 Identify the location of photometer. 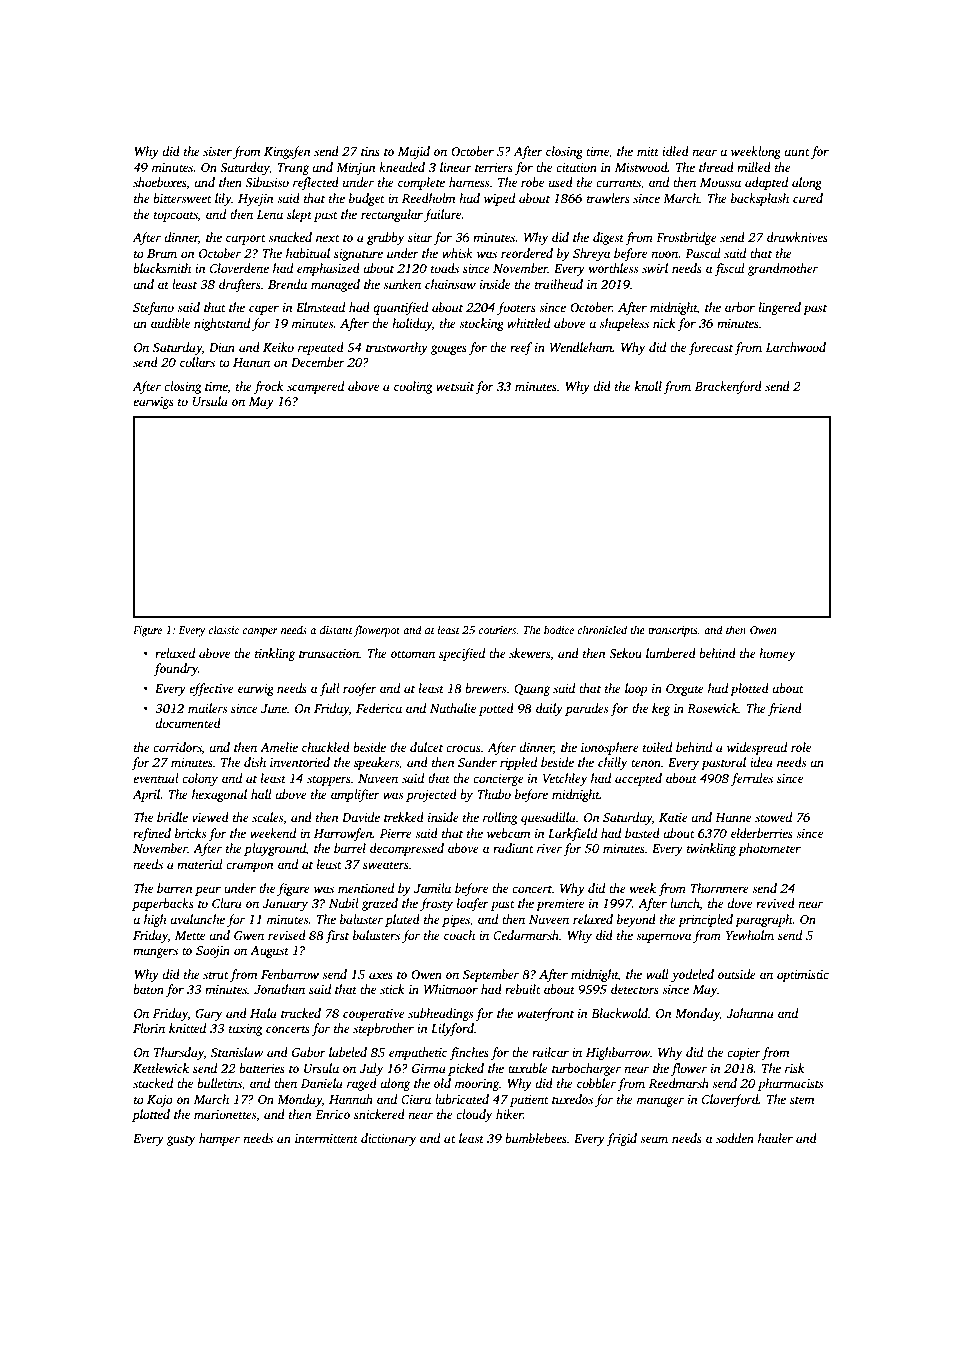
(769, 849).
